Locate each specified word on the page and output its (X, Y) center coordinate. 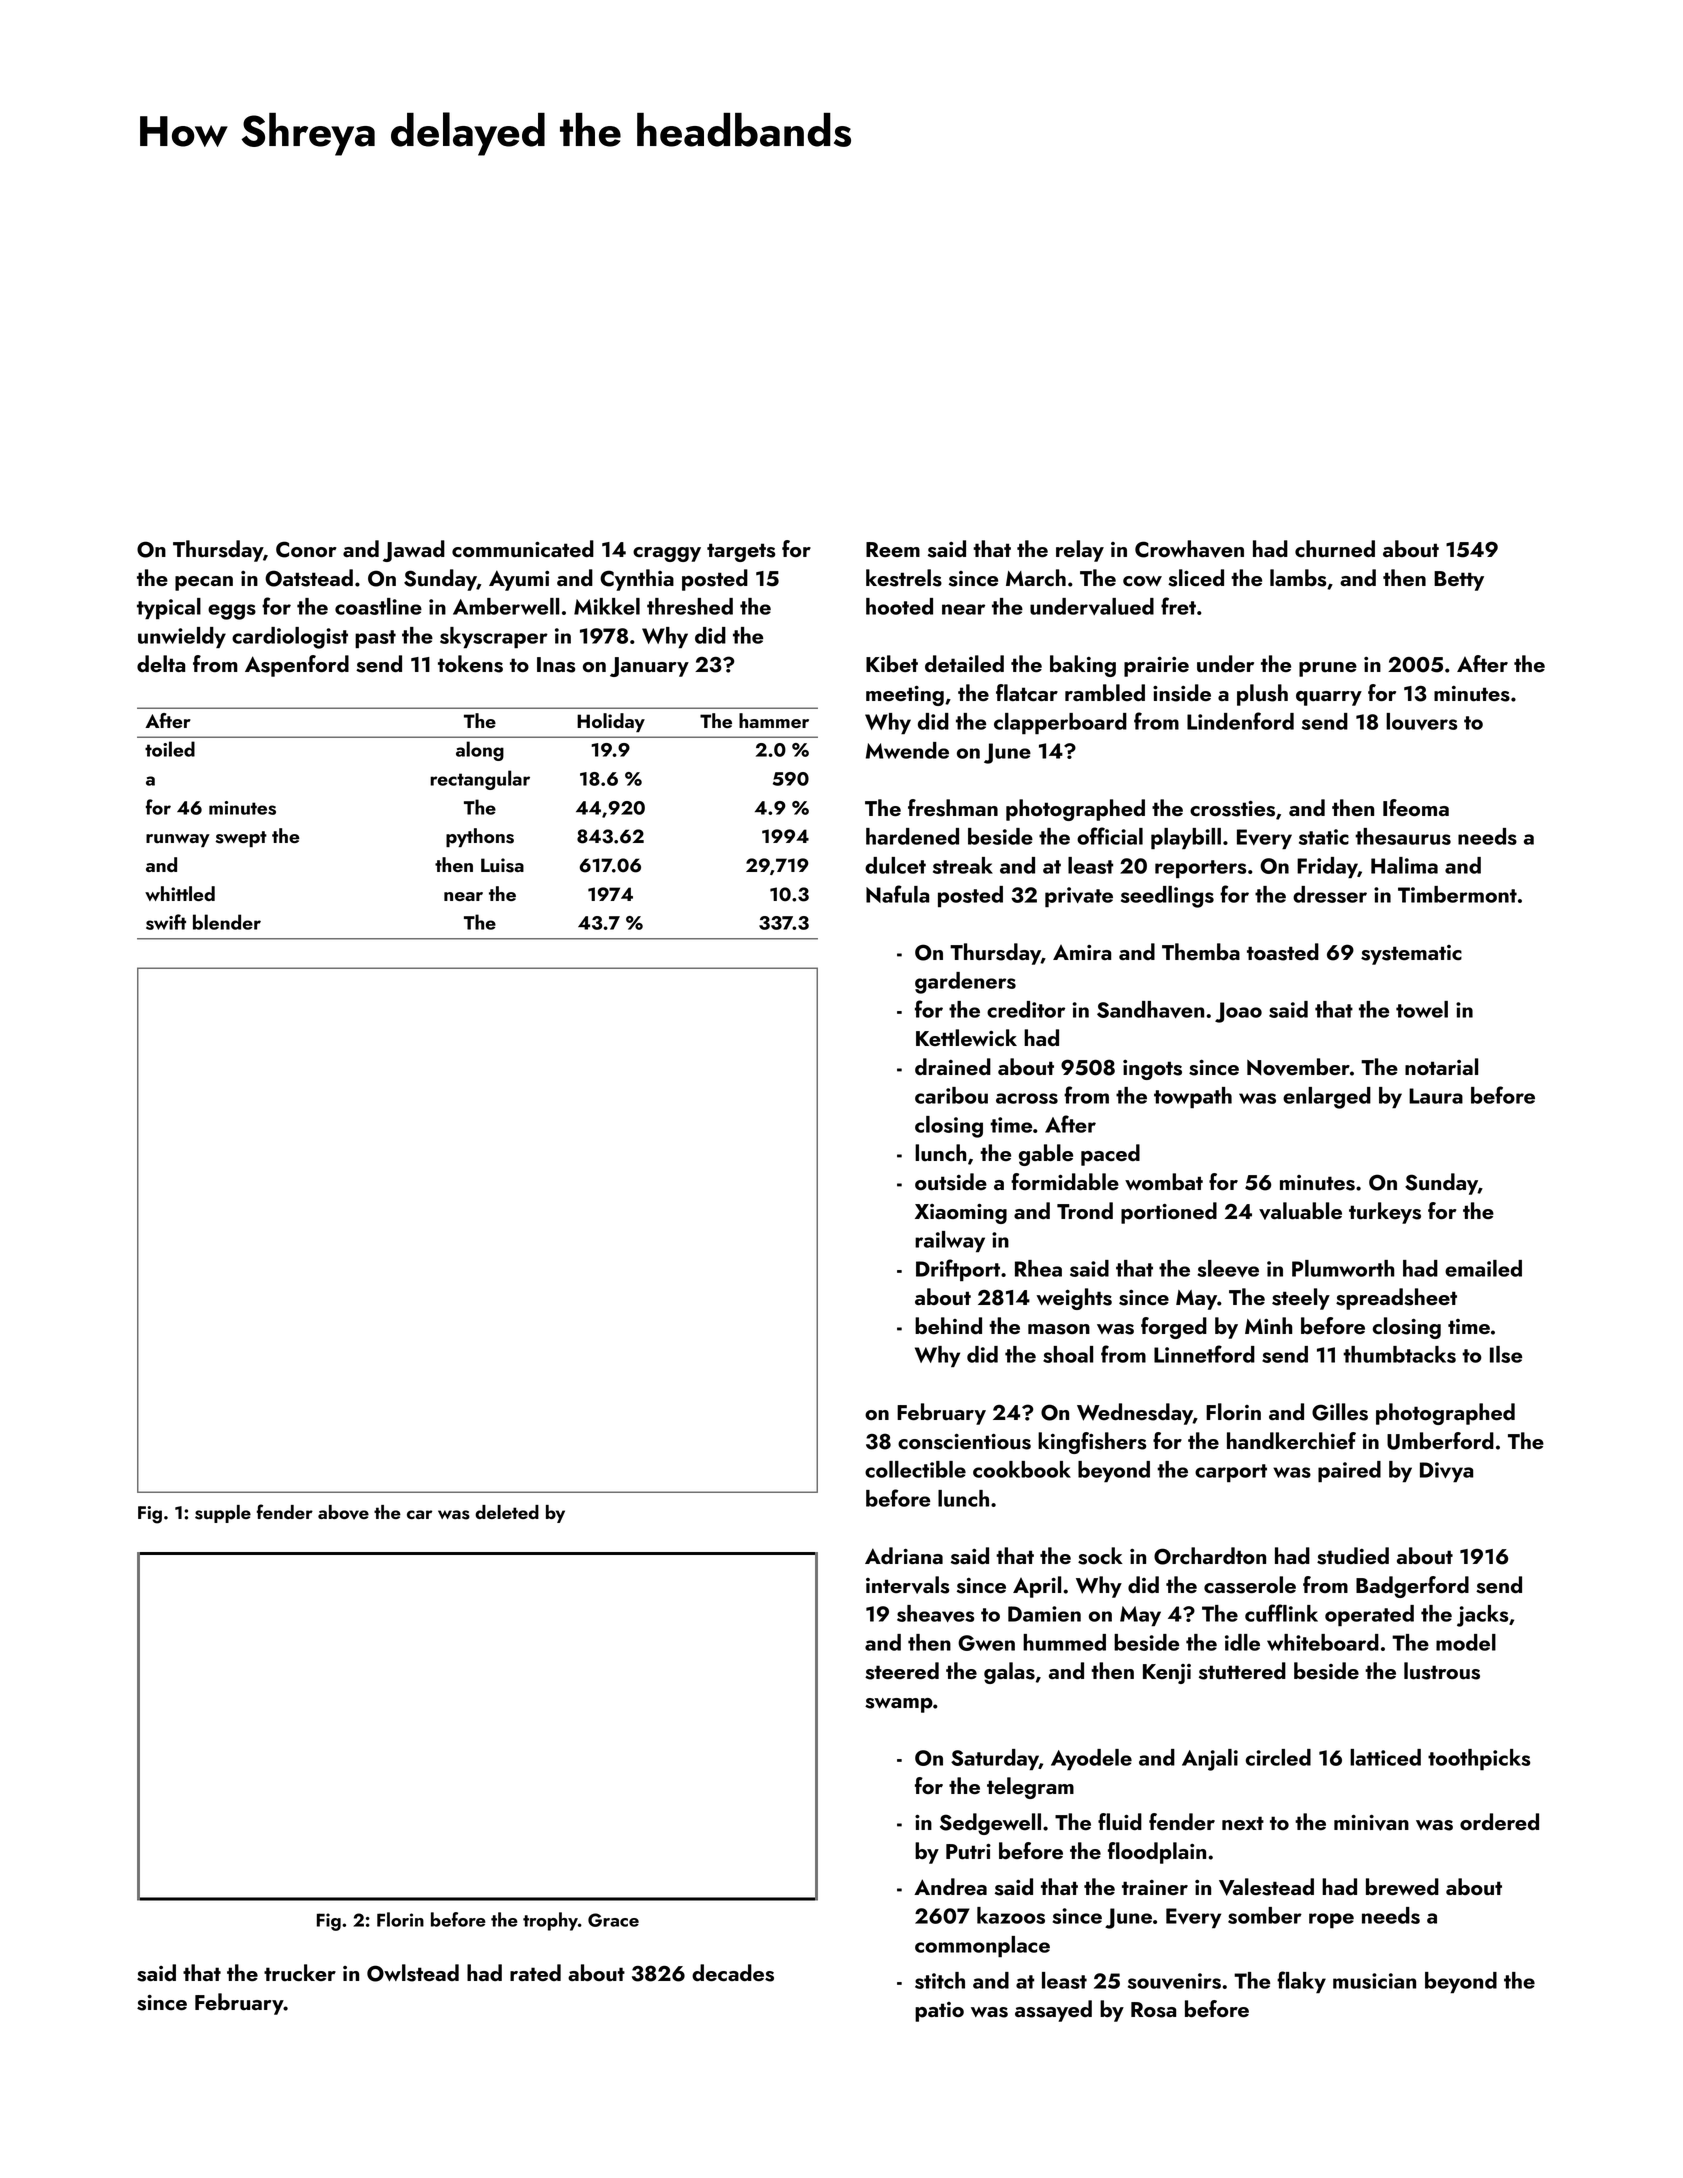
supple (223, 1514)
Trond (1085, 1210)
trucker (300, 1973)
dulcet (895, 865)
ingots (1152, 1070)
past (375, 639)
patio (939, 2012)
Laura (1436, 1096)
